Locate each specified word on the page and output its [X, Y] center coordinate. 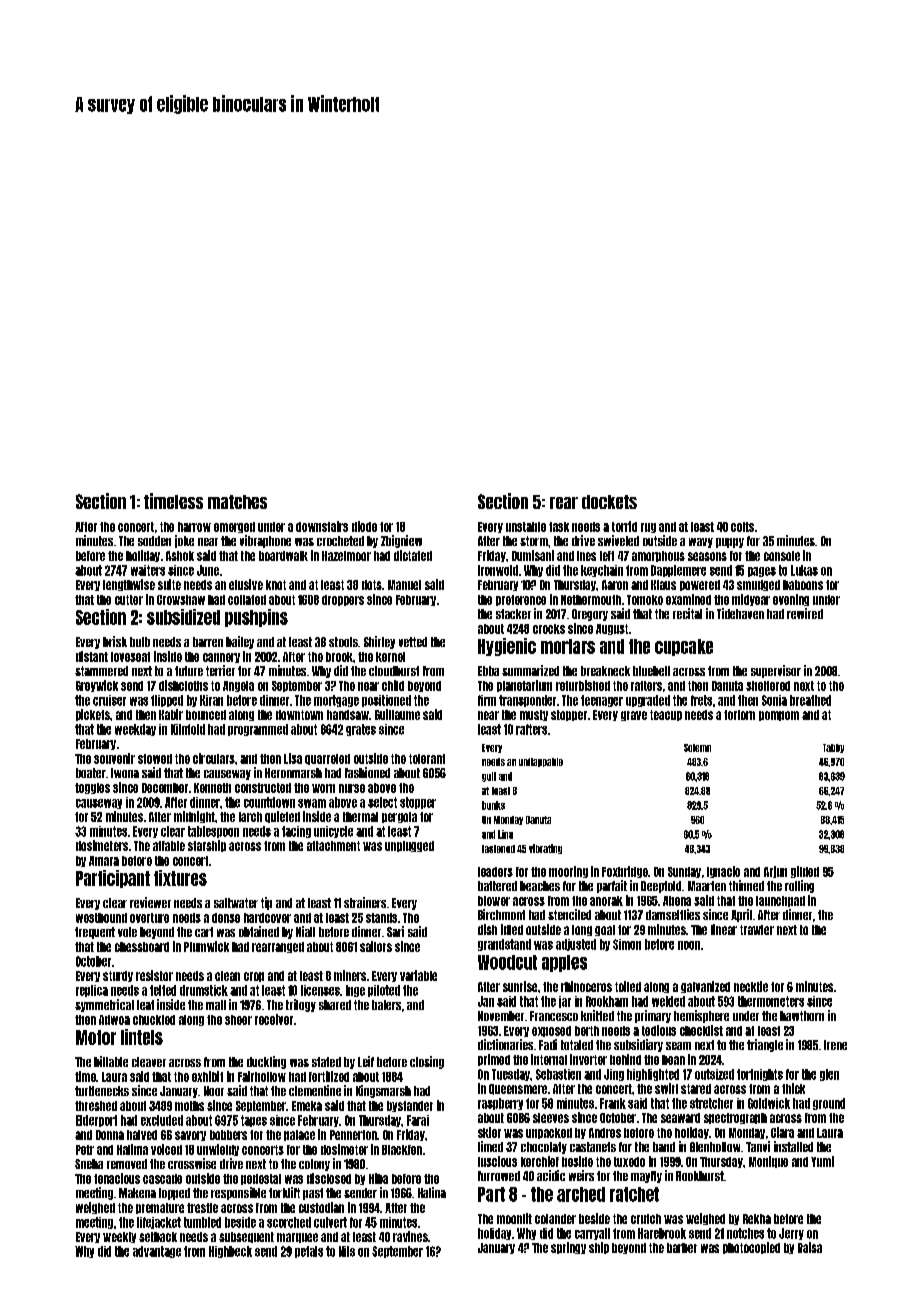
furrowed [499, 1176]
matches [237, 502]
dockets [609, 502]
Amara [104, 861]
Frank [613, 1103]
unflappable [541, 762]
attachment [333, 846]
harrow [194, 527]
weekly [119, 1237]
